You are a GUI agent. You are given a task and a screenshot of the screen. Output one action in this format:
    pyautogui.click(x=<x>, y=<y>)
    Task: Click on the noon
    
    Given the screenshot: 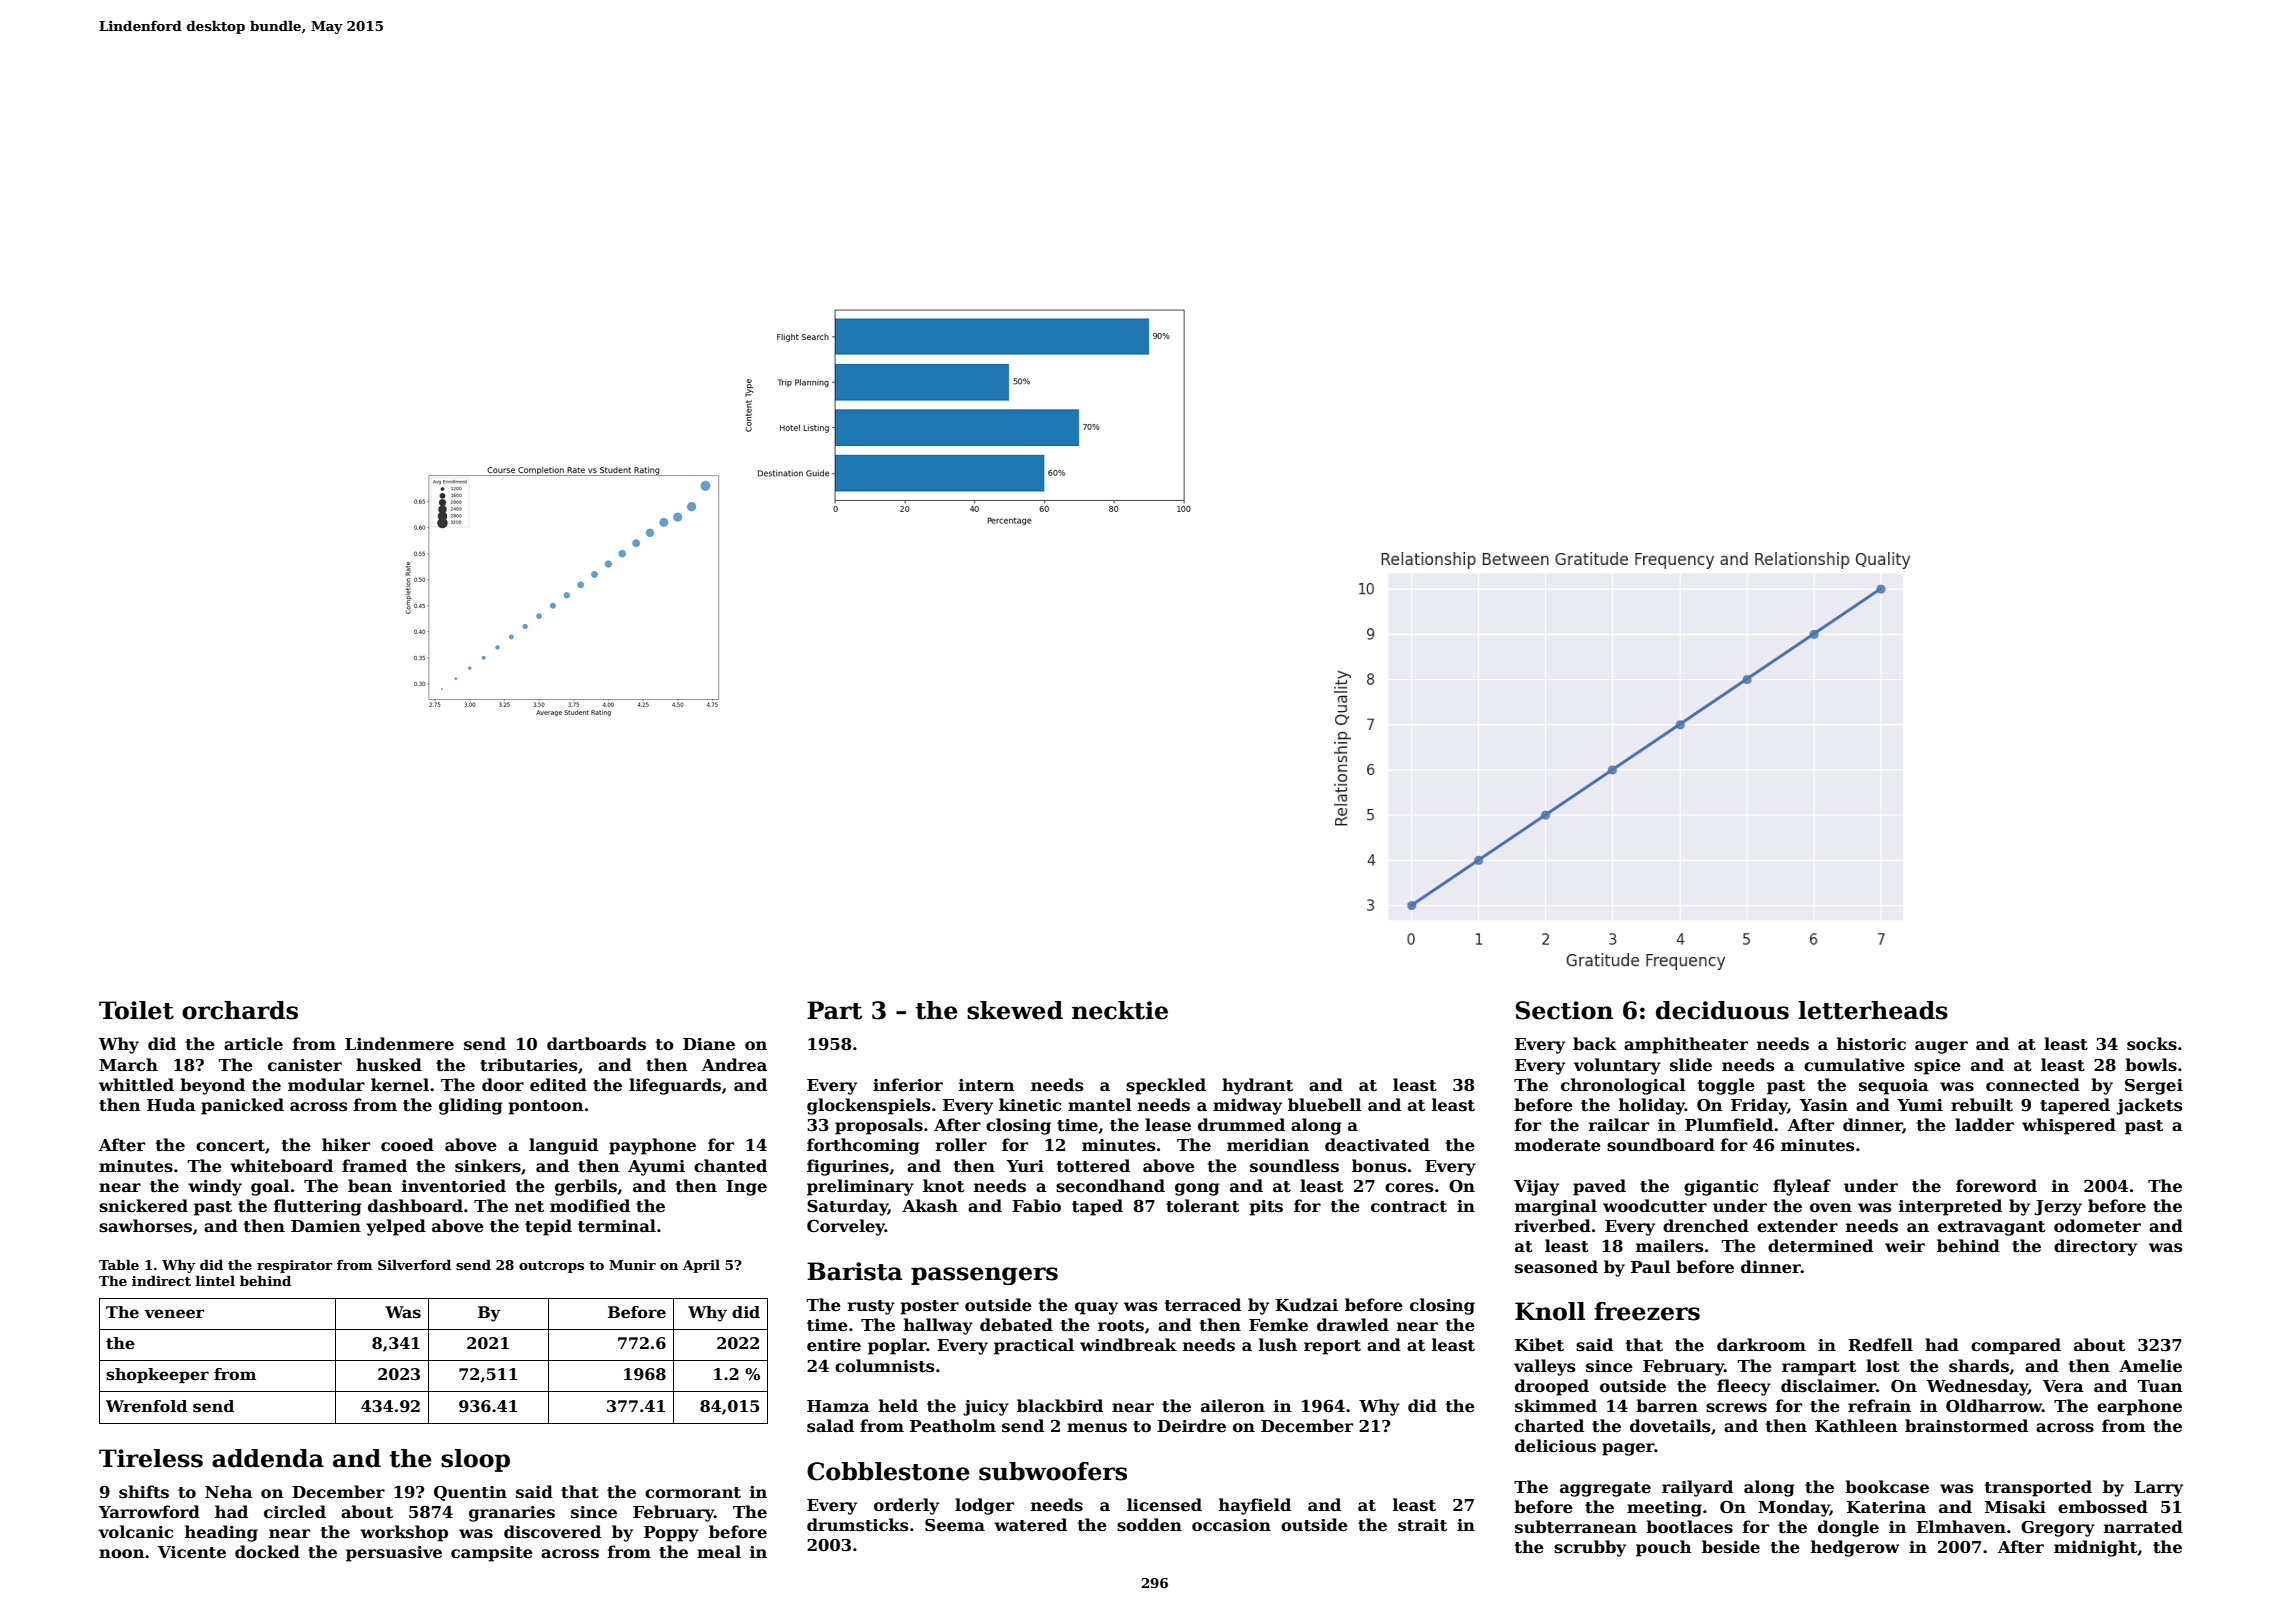 What is the action you would take?
    pyautogui.click(x=121, y=1554)
